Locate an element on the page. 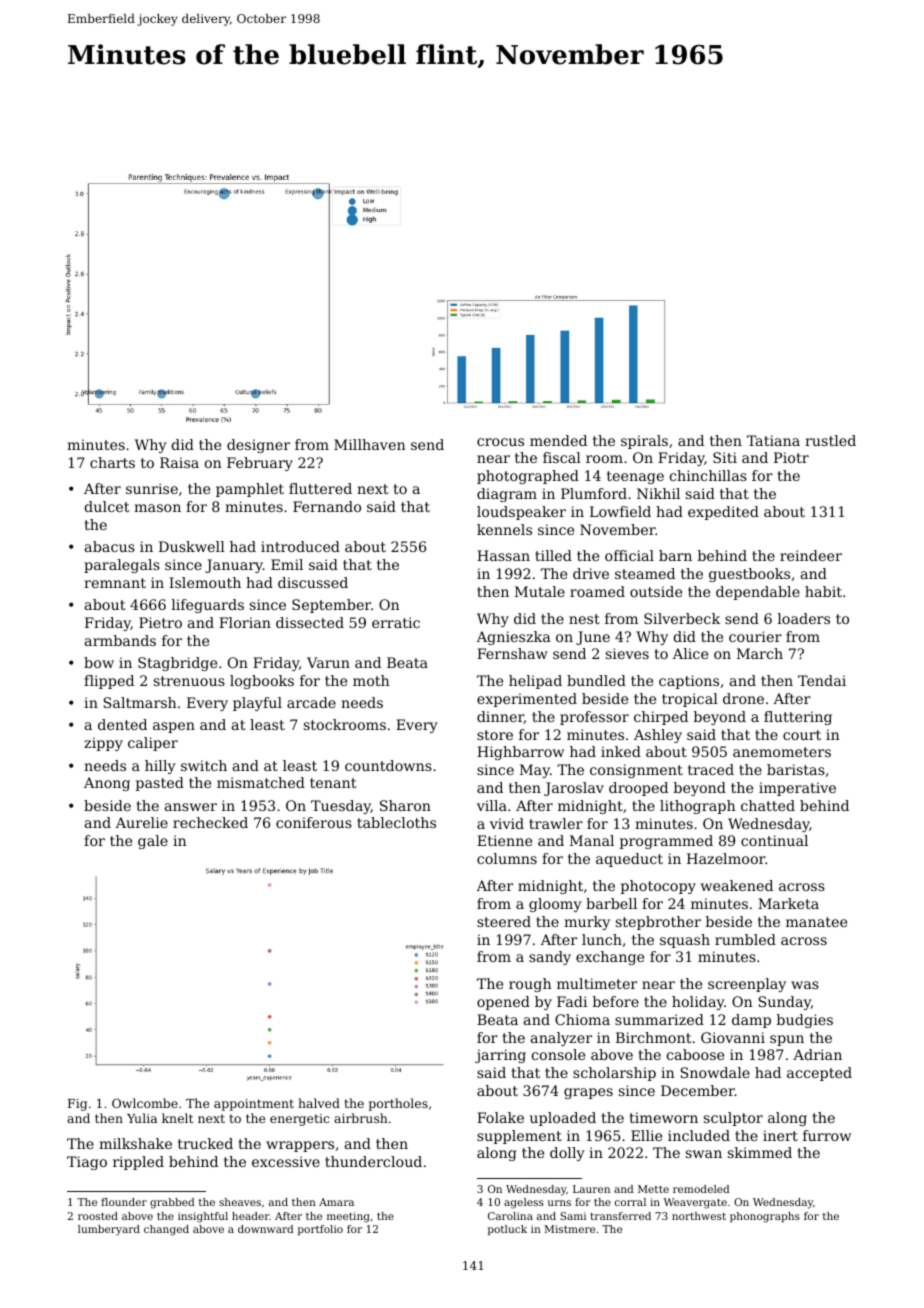  baristas is located at coordinates (796, 769).
